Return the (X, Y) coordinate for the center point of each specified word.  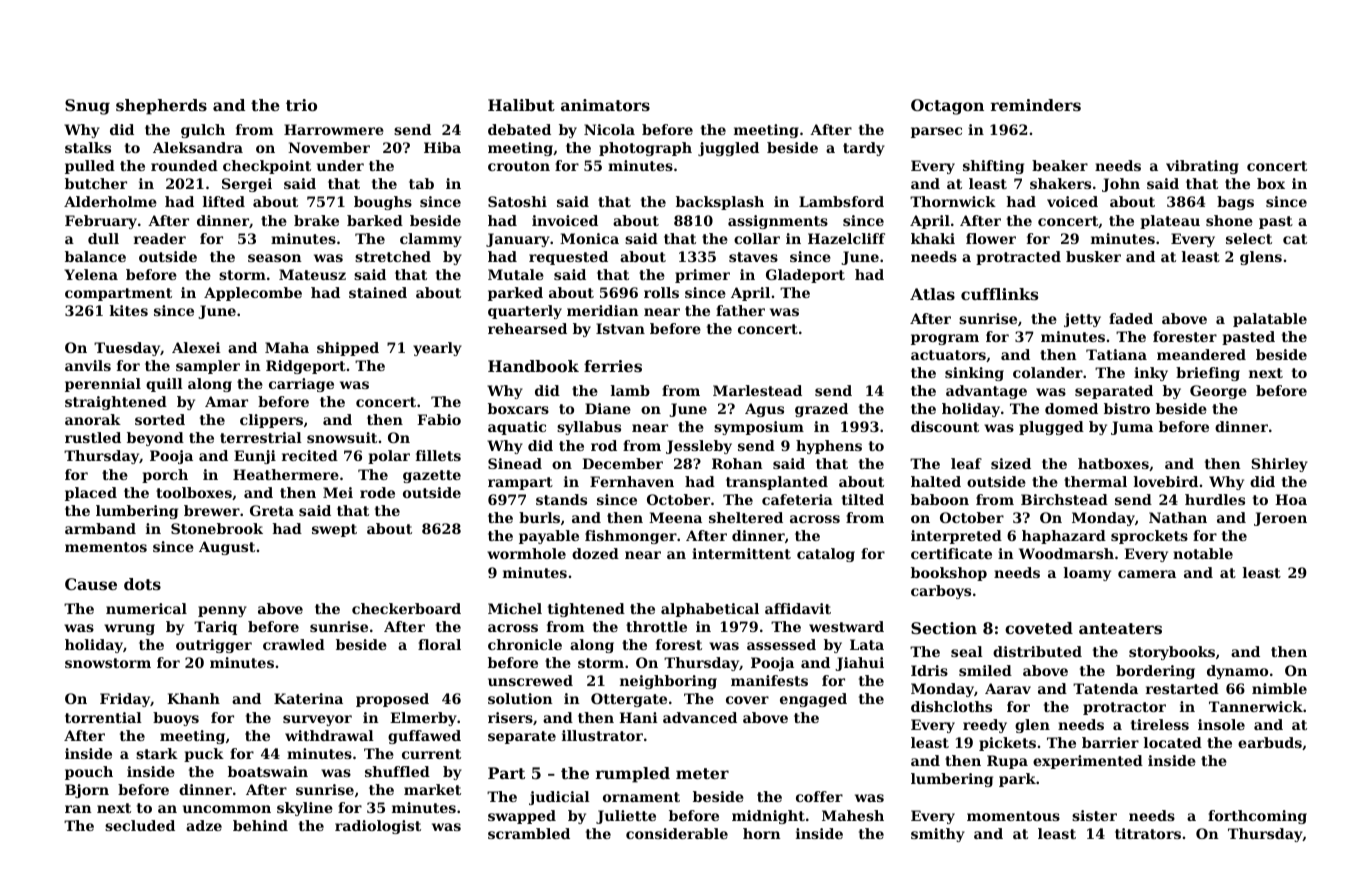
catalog (826, 555)
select (1249, 238)
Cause (91, 584)
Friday (125, 700)
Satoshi (517, 201)
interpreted (956, 537)
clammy (431, 240)
